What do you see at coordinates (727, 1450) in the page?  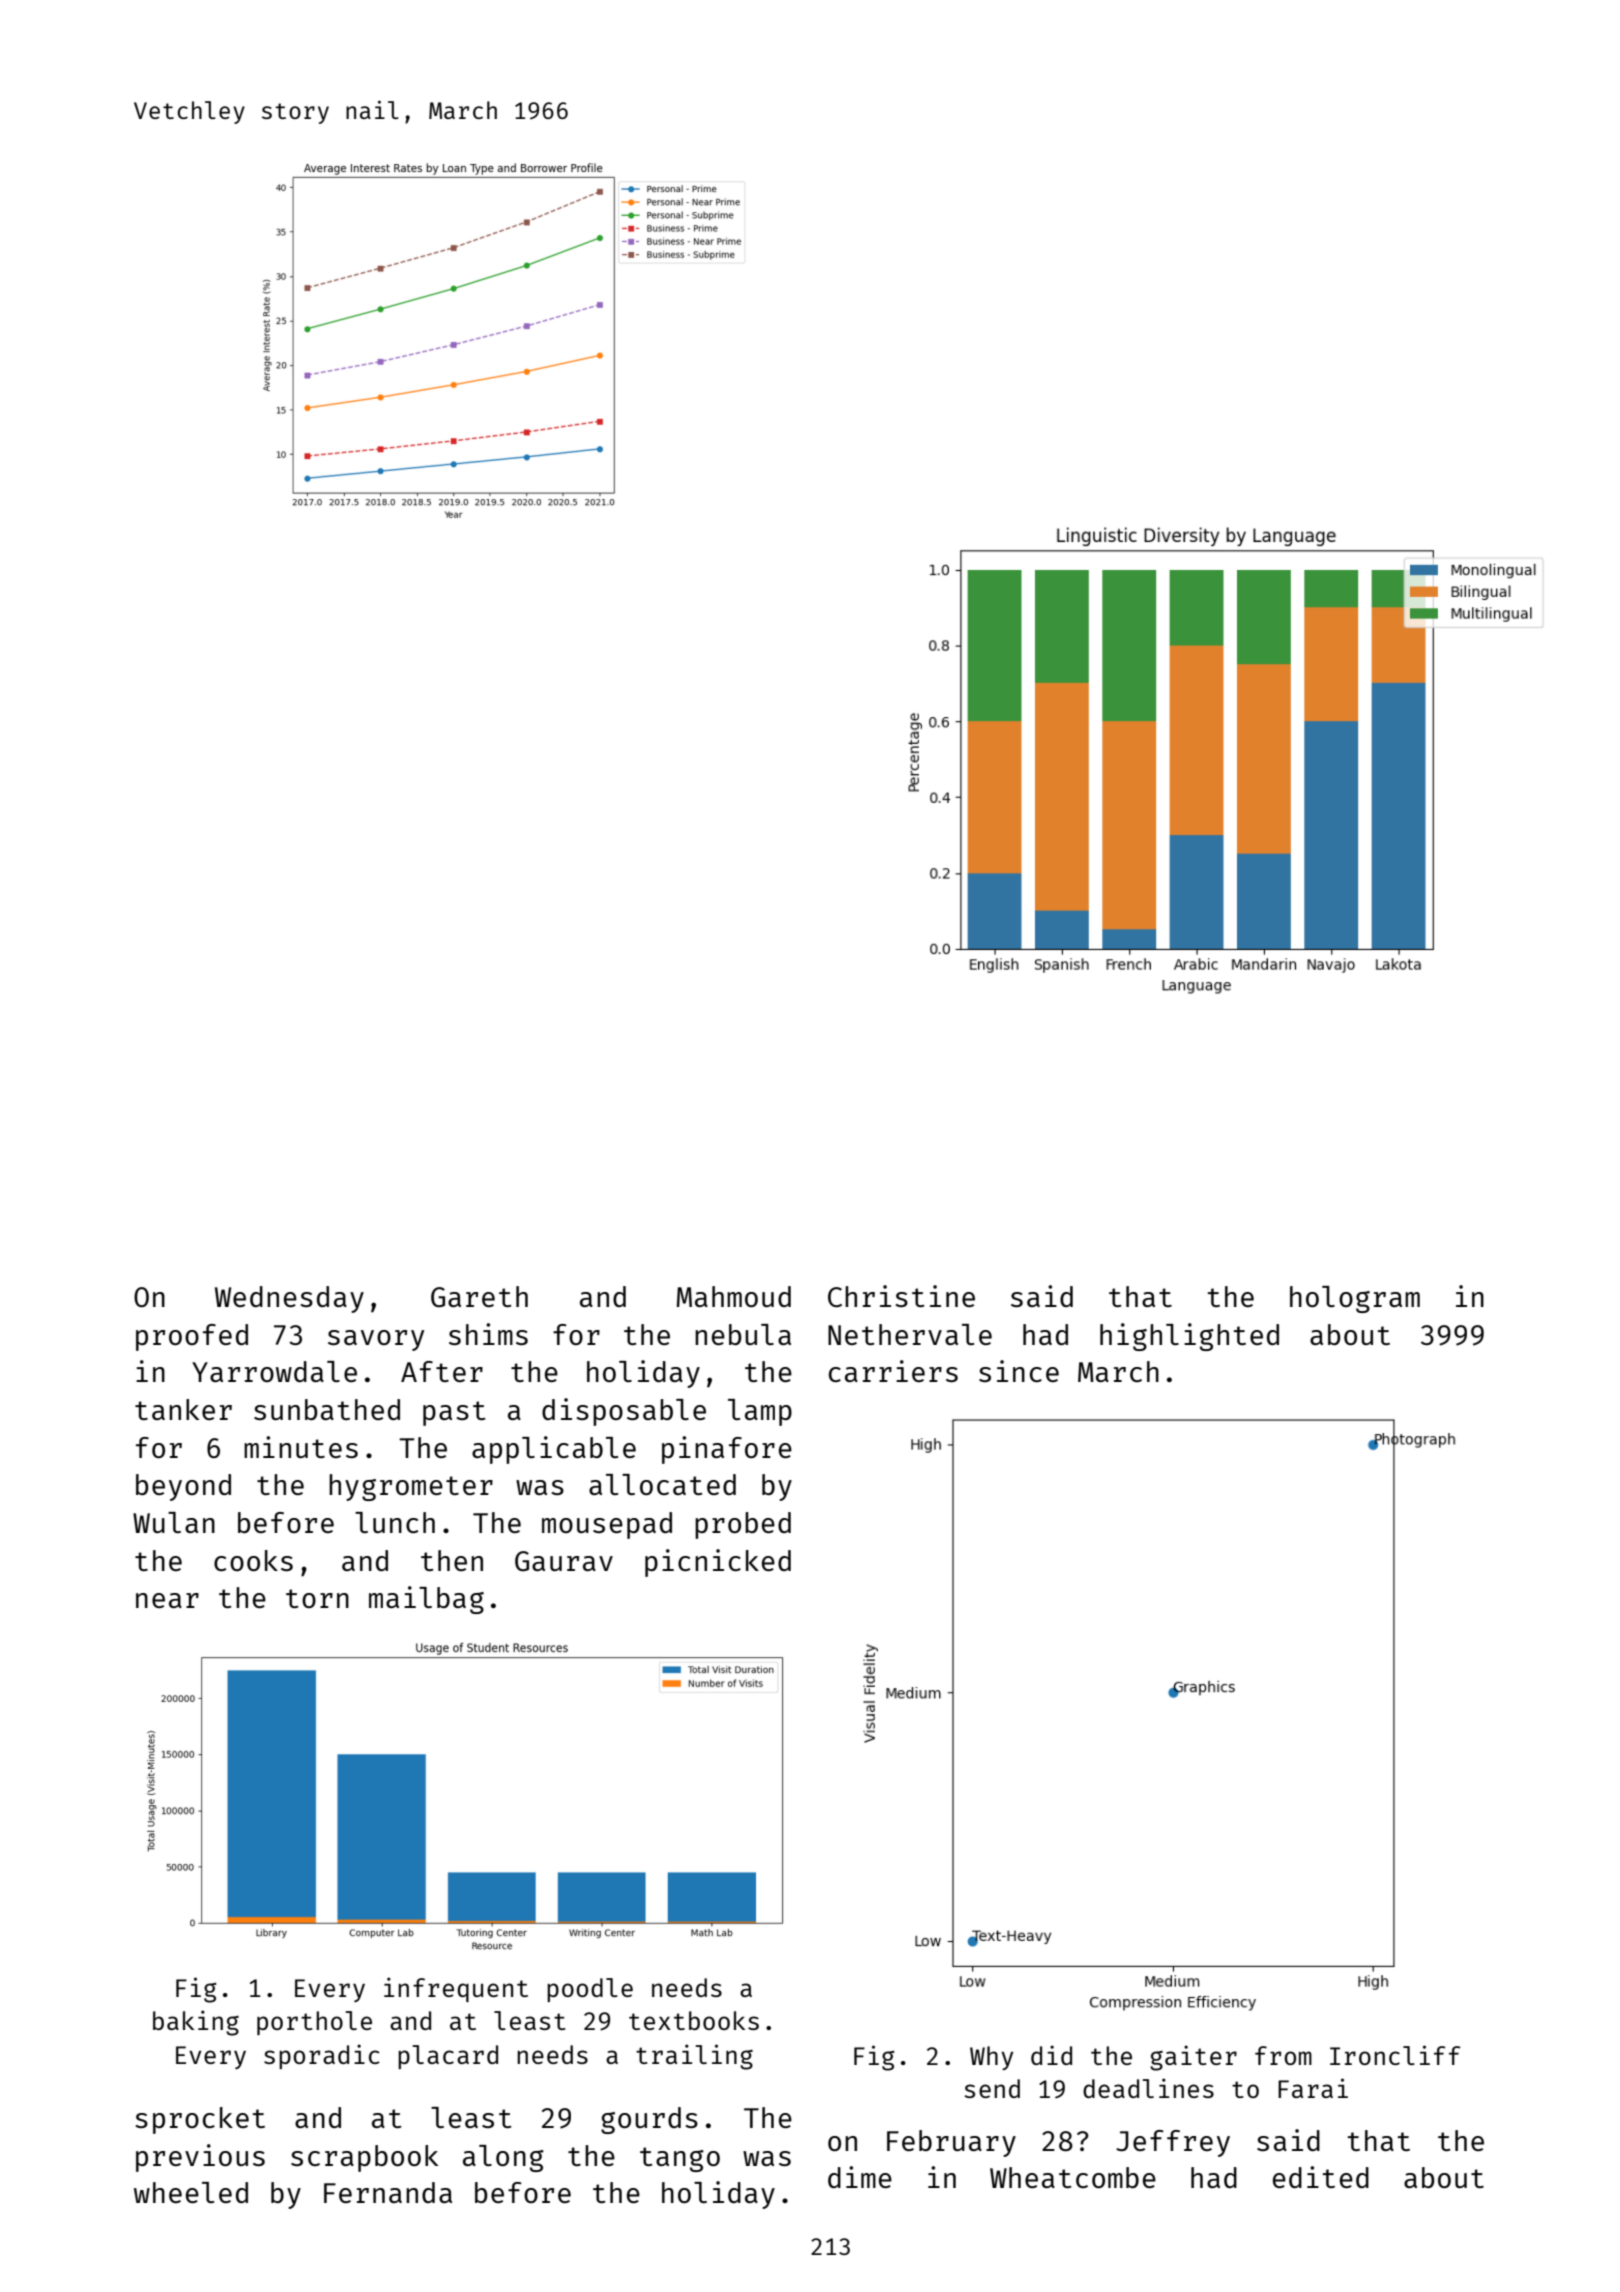 I see `pinafore` at bounding box center [727, 1450].
